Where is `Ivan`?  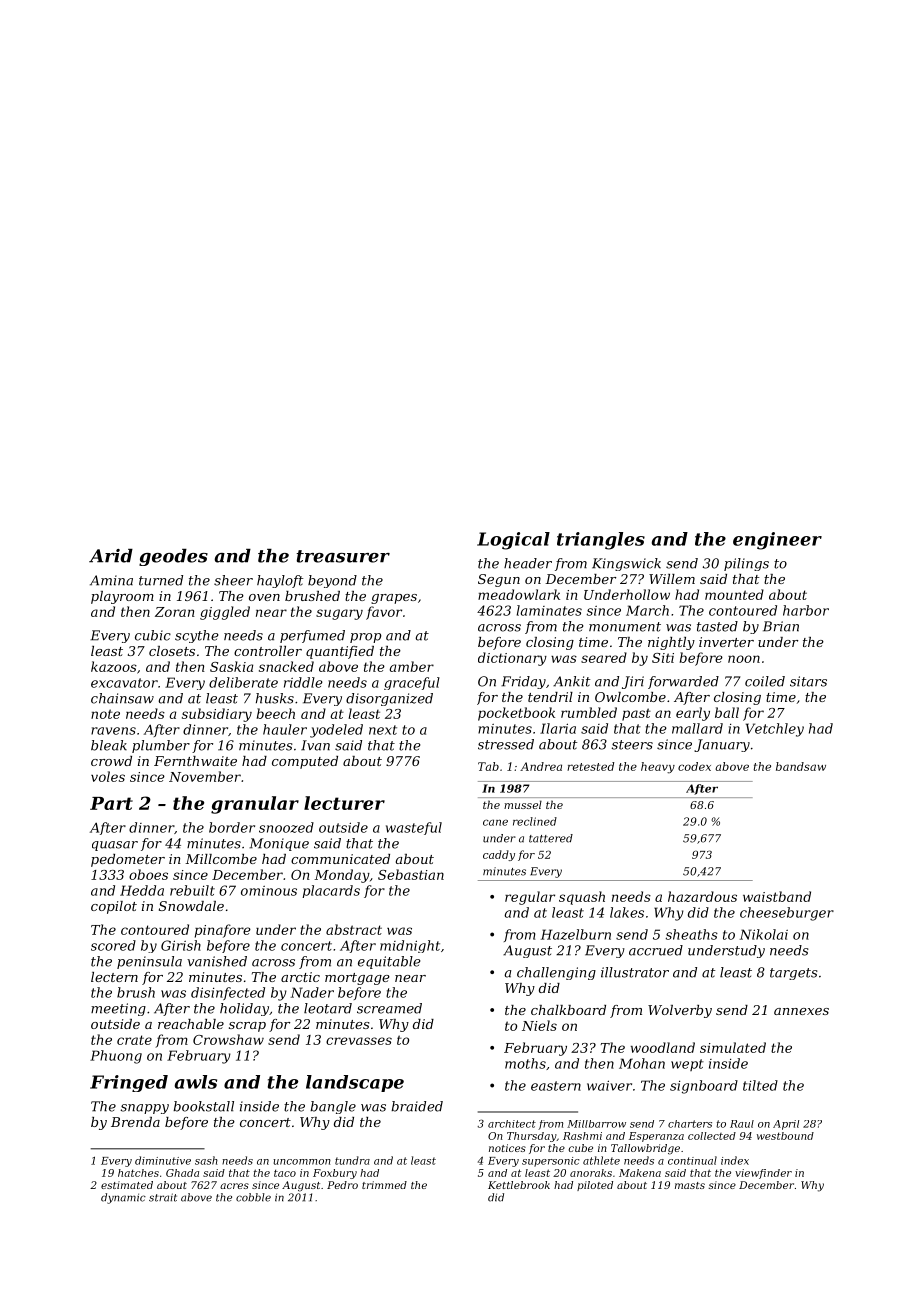
Ivan is located at coordinates (315, 745).
